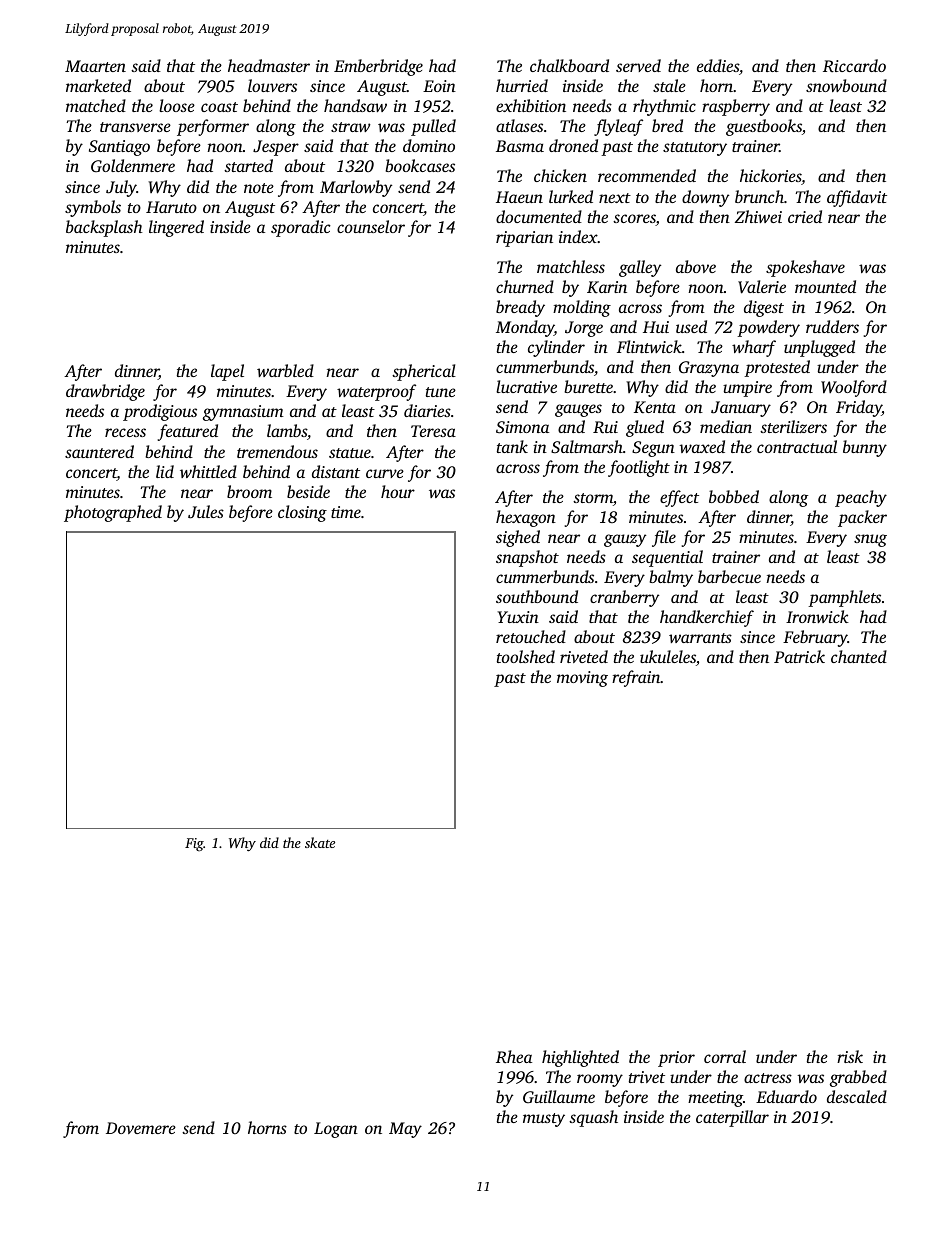 The height and width of the screenshot is (1233, 952). I want to click on refrain, so click(636, 678).
